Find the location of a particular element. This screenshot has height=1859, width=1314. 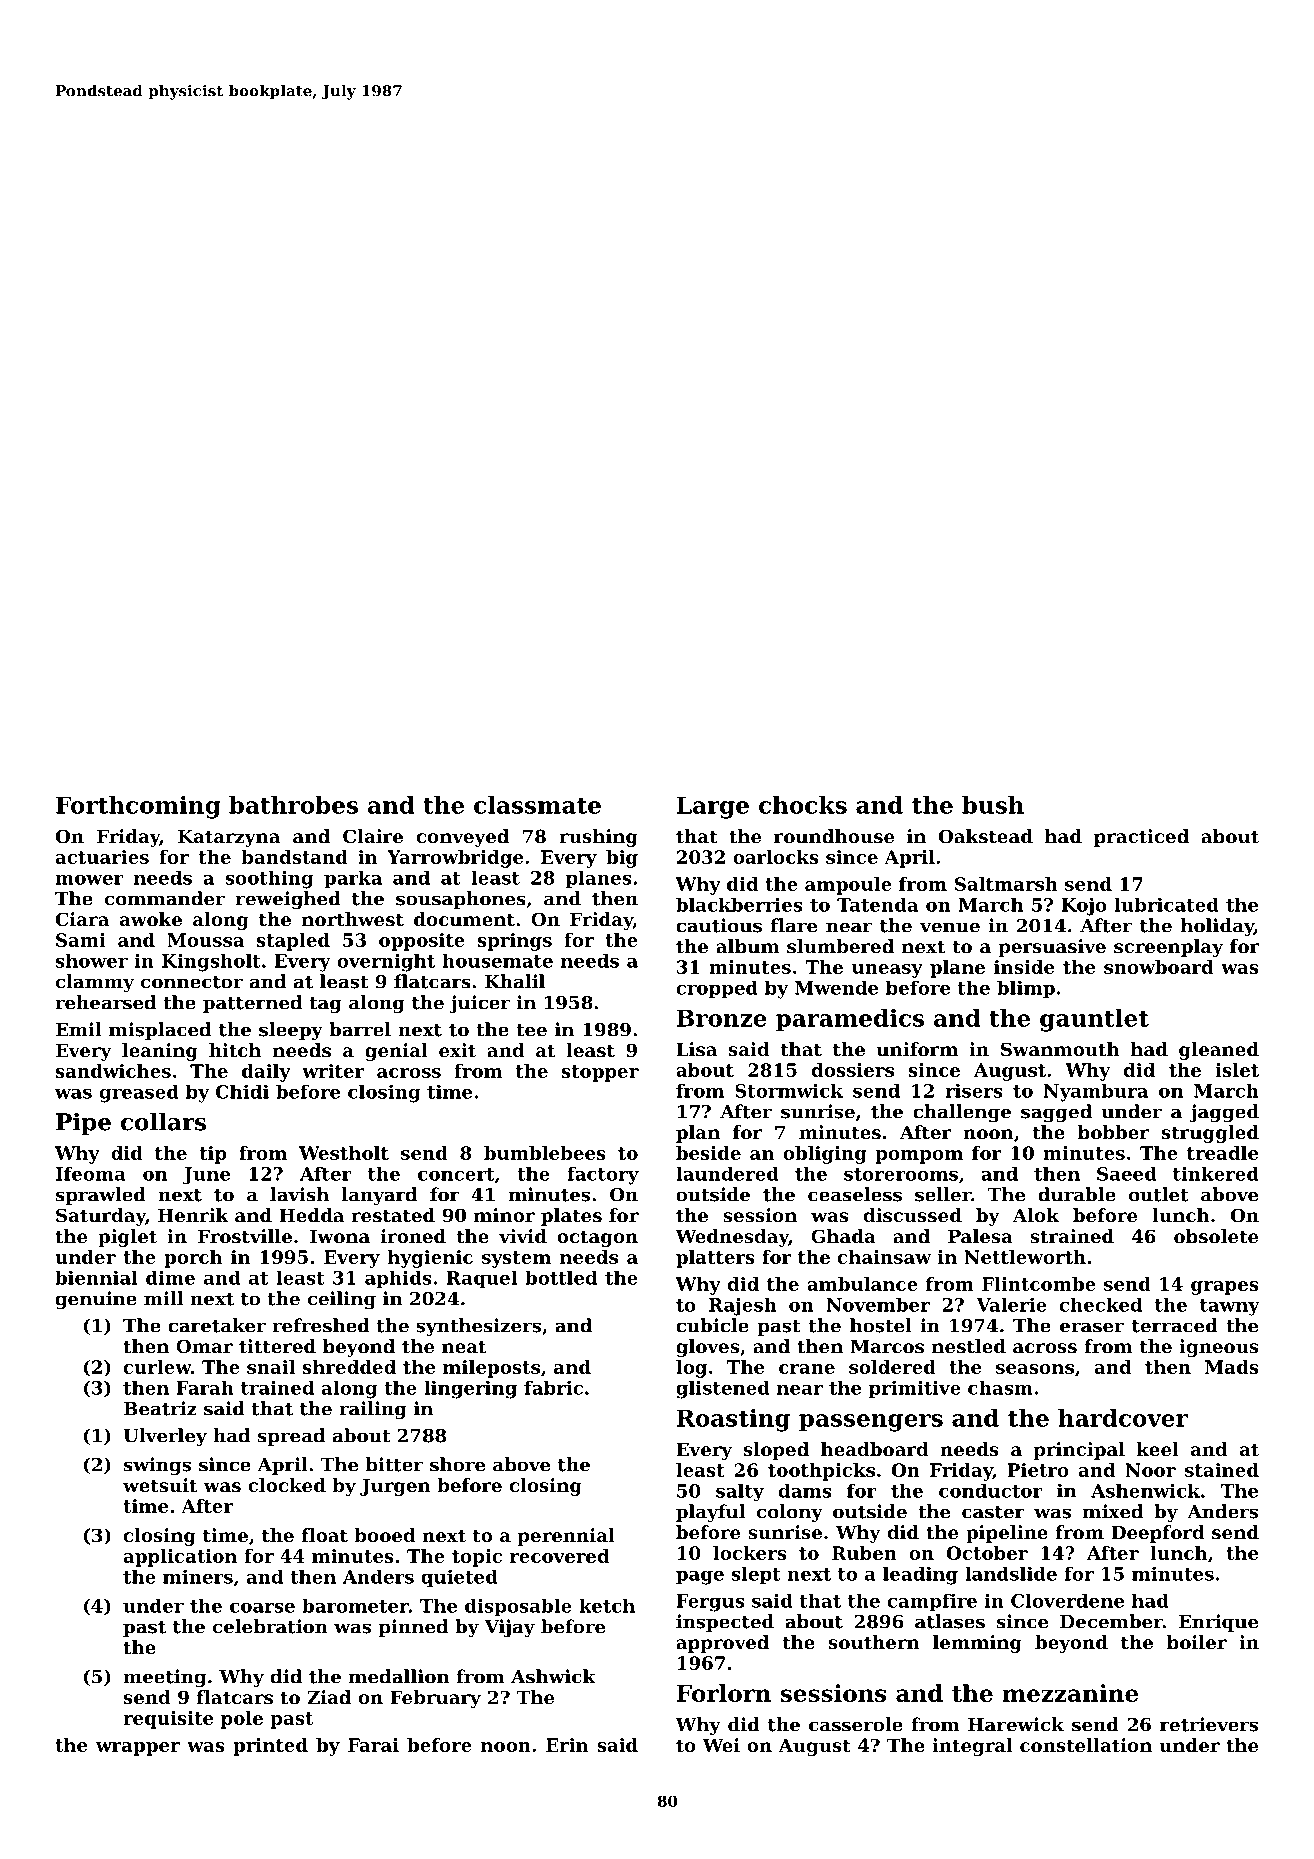

snail is located at coordinates (271, 1367).
